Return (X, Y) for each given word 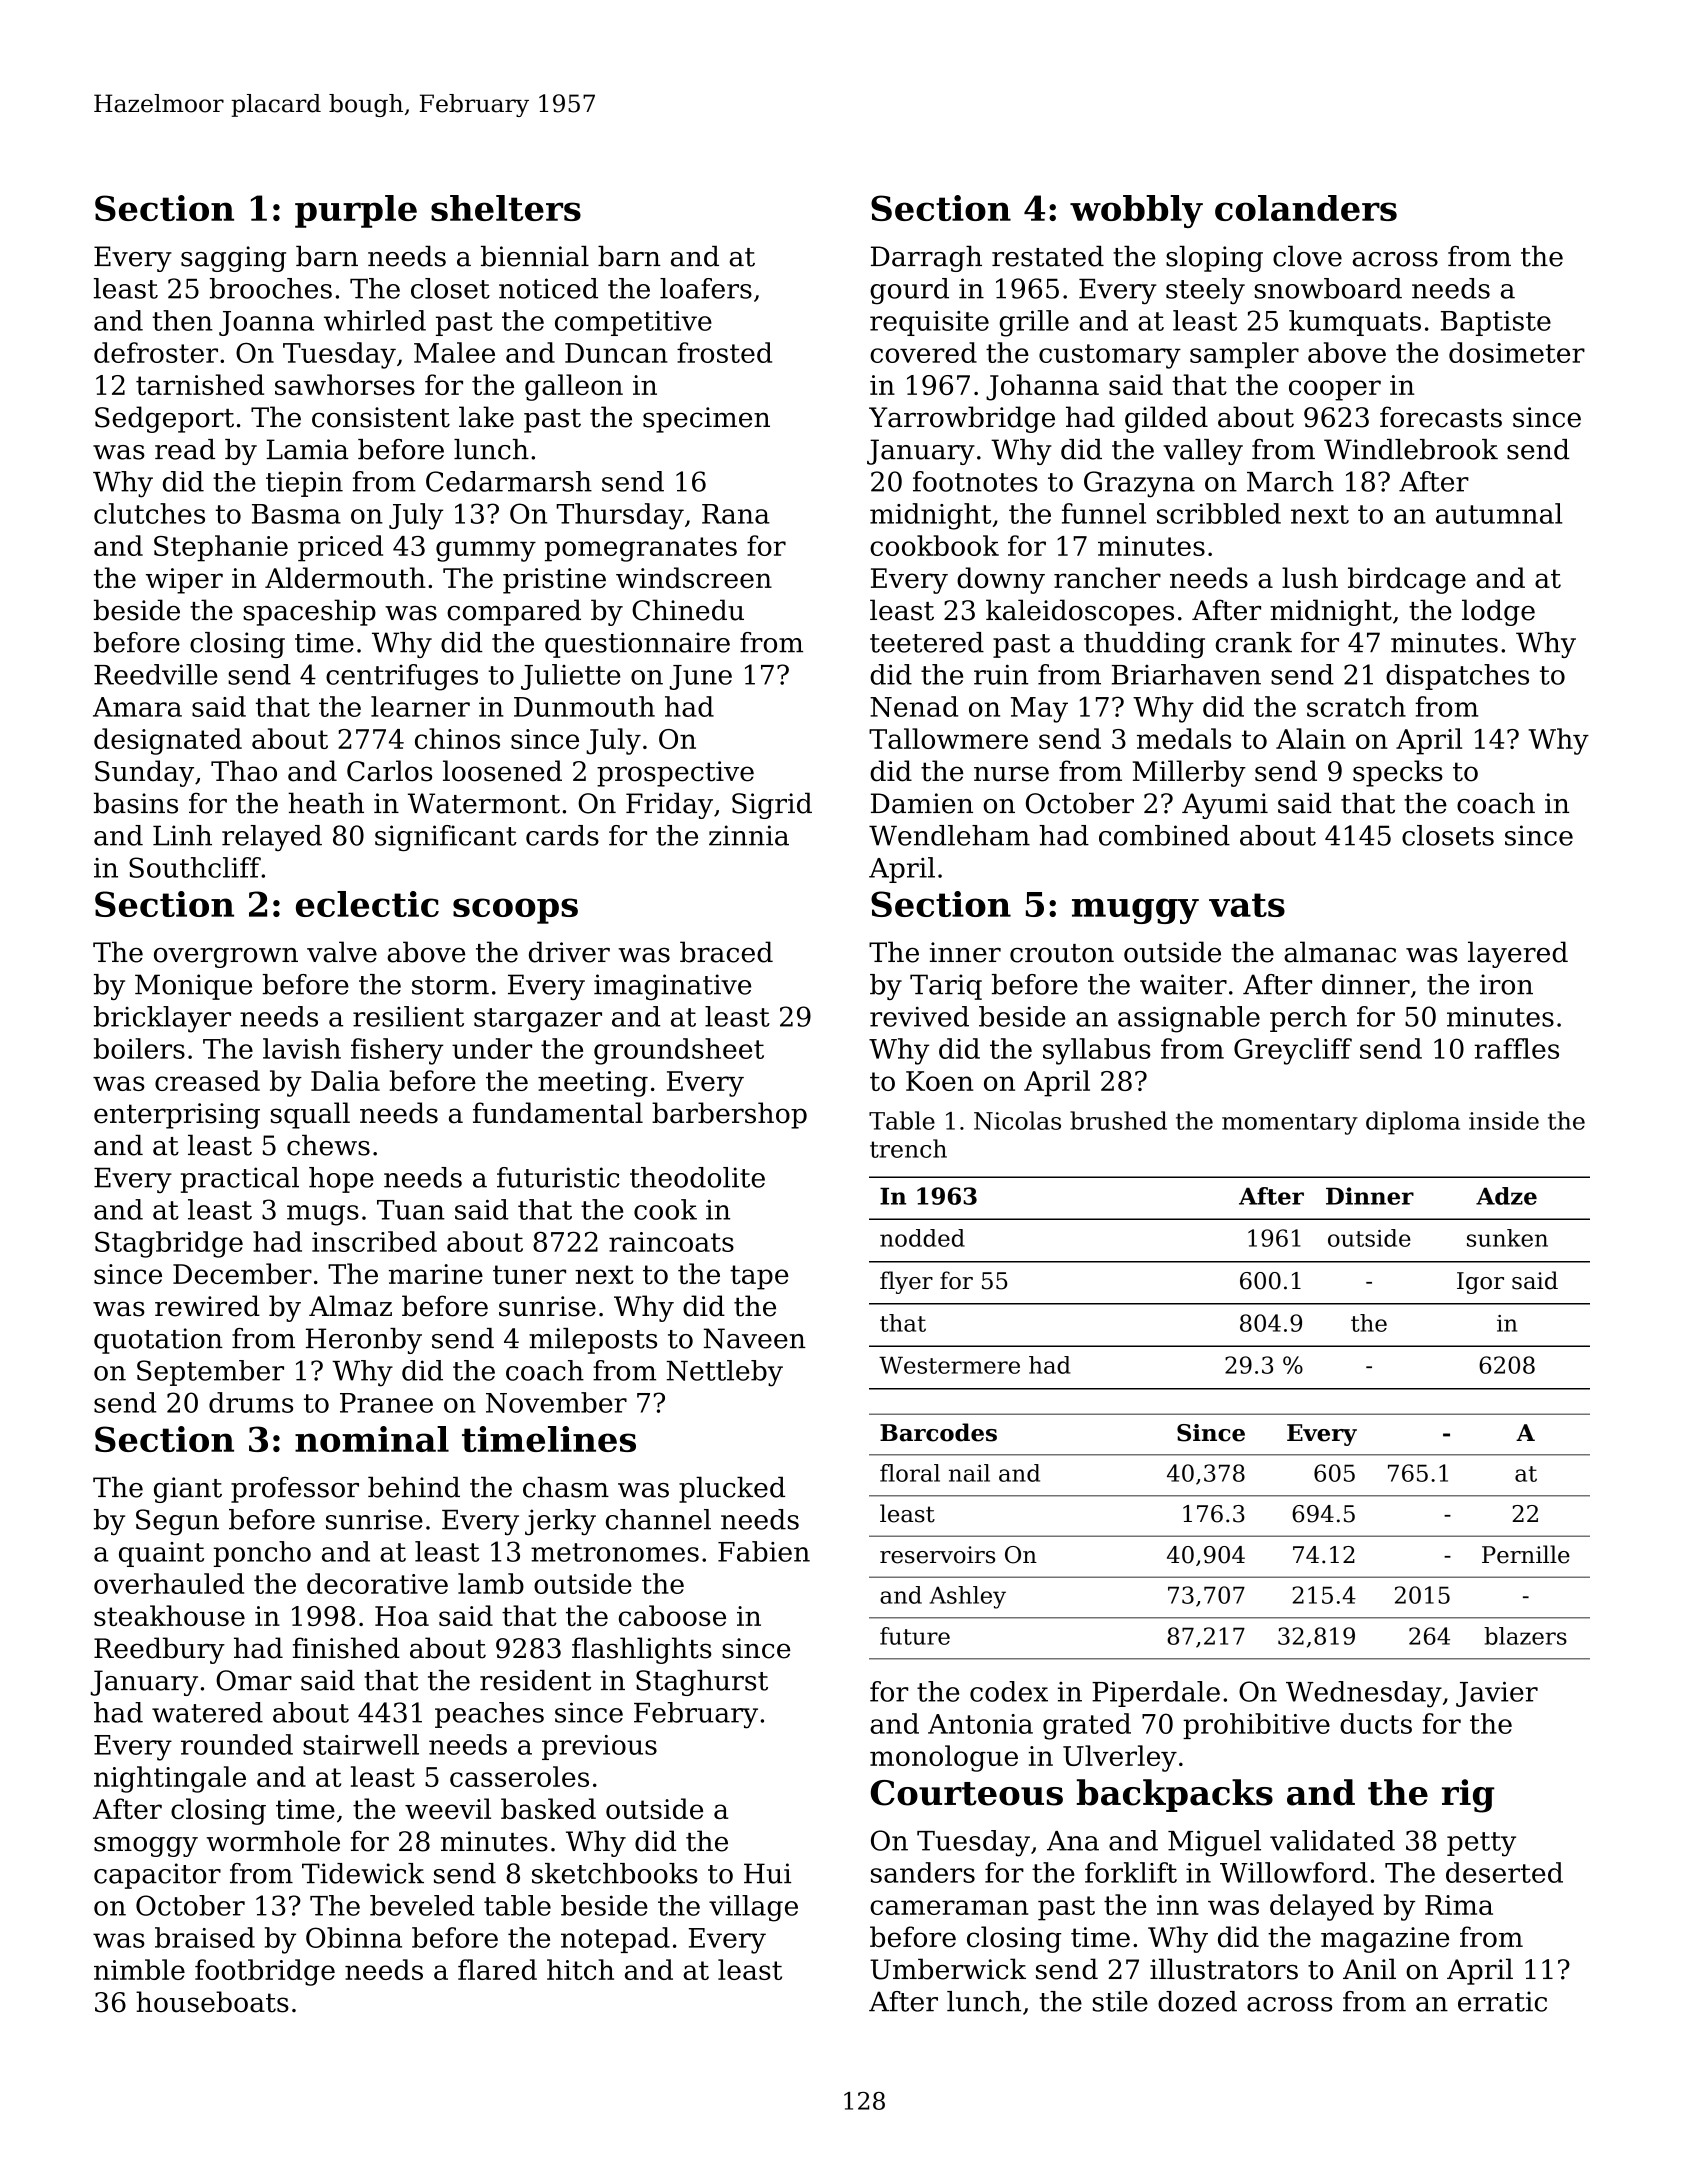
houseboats (212, 2002)
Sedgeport (164, 419)
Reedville (156, 674)
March (1290, 481)
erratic (1502, 2001)
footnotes (975, 481)
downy (1001, 580)
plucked (732, 1490)
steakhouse (169, 1615)
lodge (1498, 612)
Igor (1480, 1283)
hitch (580, 1969)
